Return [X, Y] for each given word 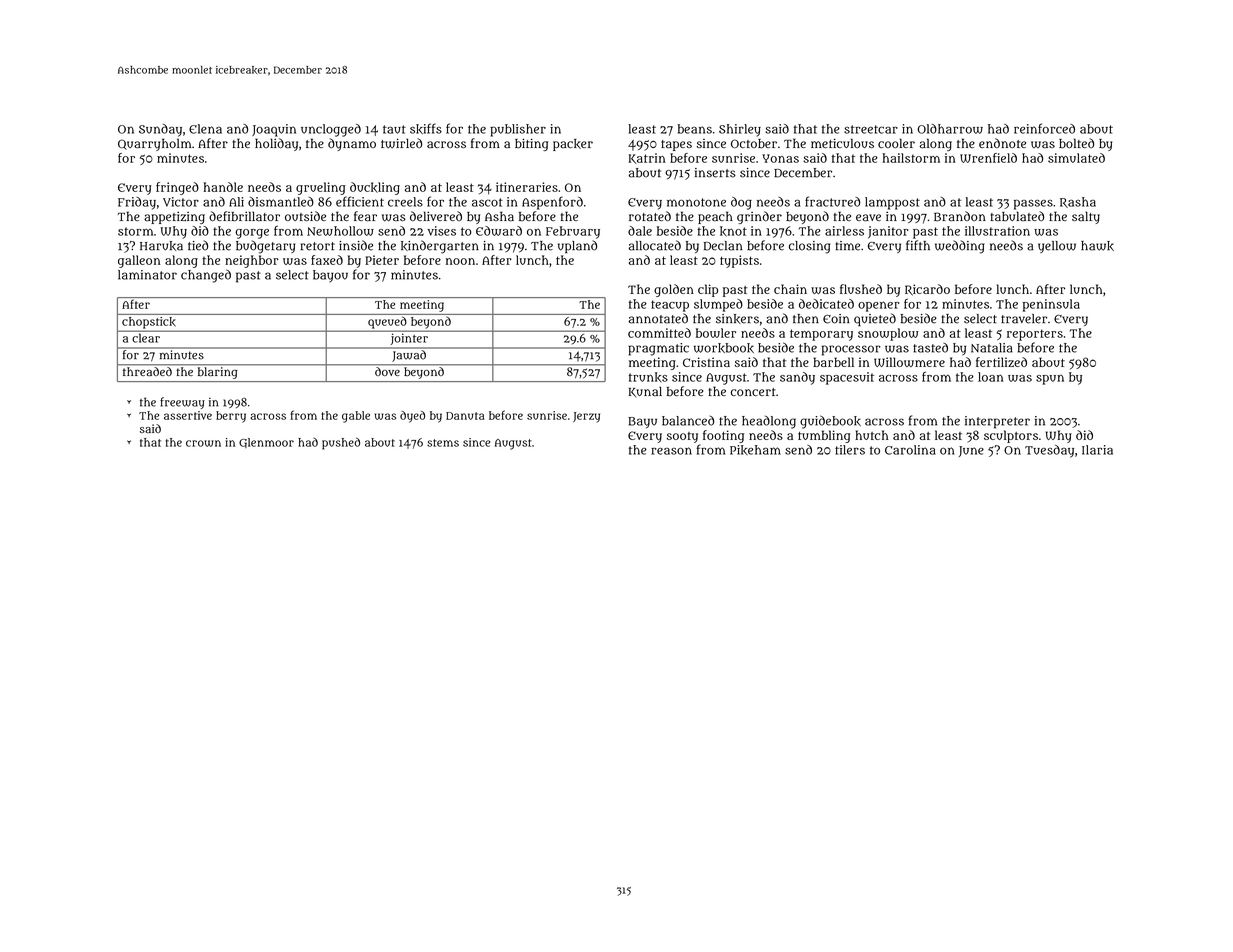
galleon [139, 261]
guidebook [830, 422]
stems [443, 443]
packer [573, 145]
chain [790, 289]
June [971, 451]
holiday [276, 144]
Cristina [706, 362]
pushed [341, 443]
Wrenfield [988, 158]
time [847, 246]
